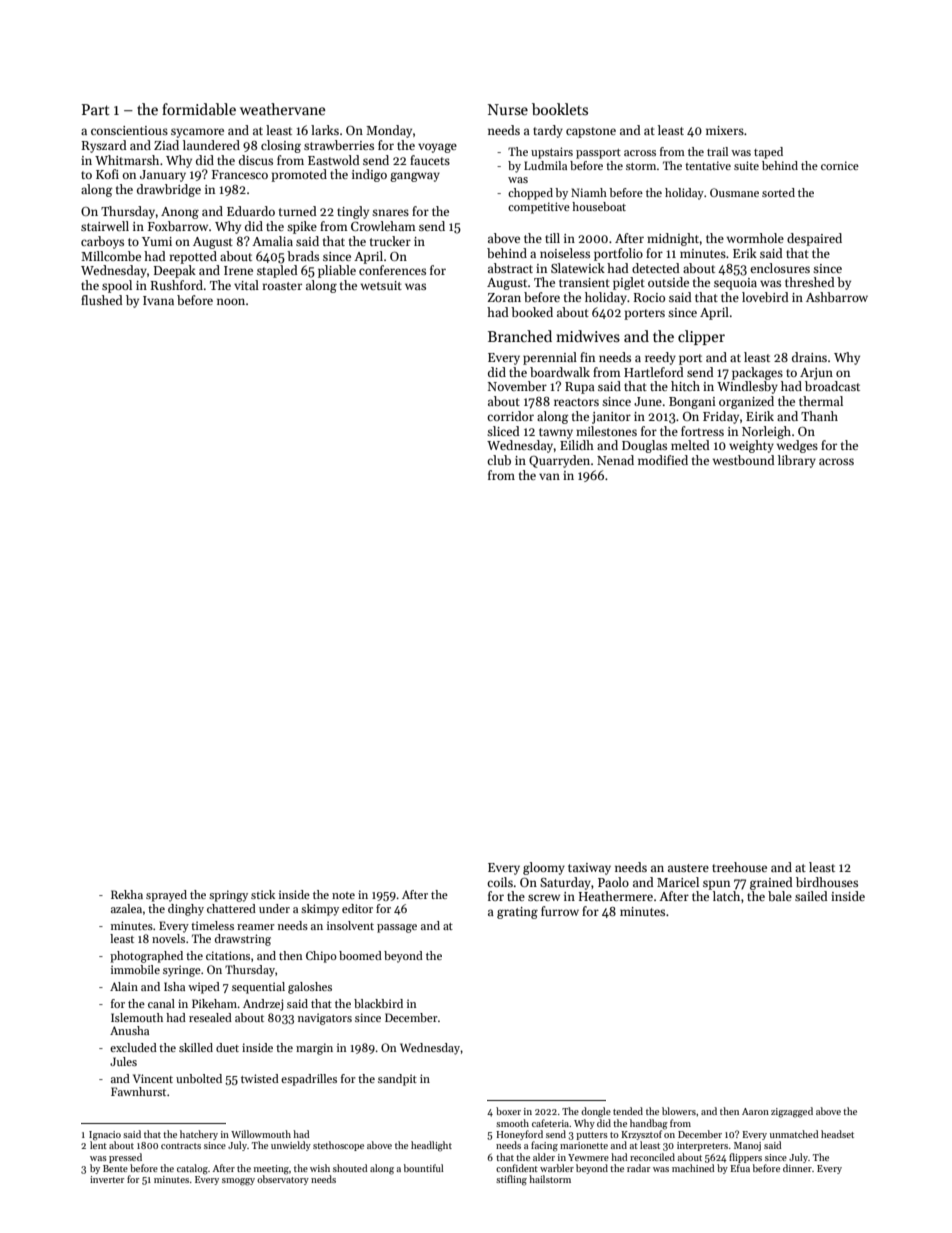 The height and width of the screenshot is (1233, 952). I want to click on capstone, so click(591, 132).
